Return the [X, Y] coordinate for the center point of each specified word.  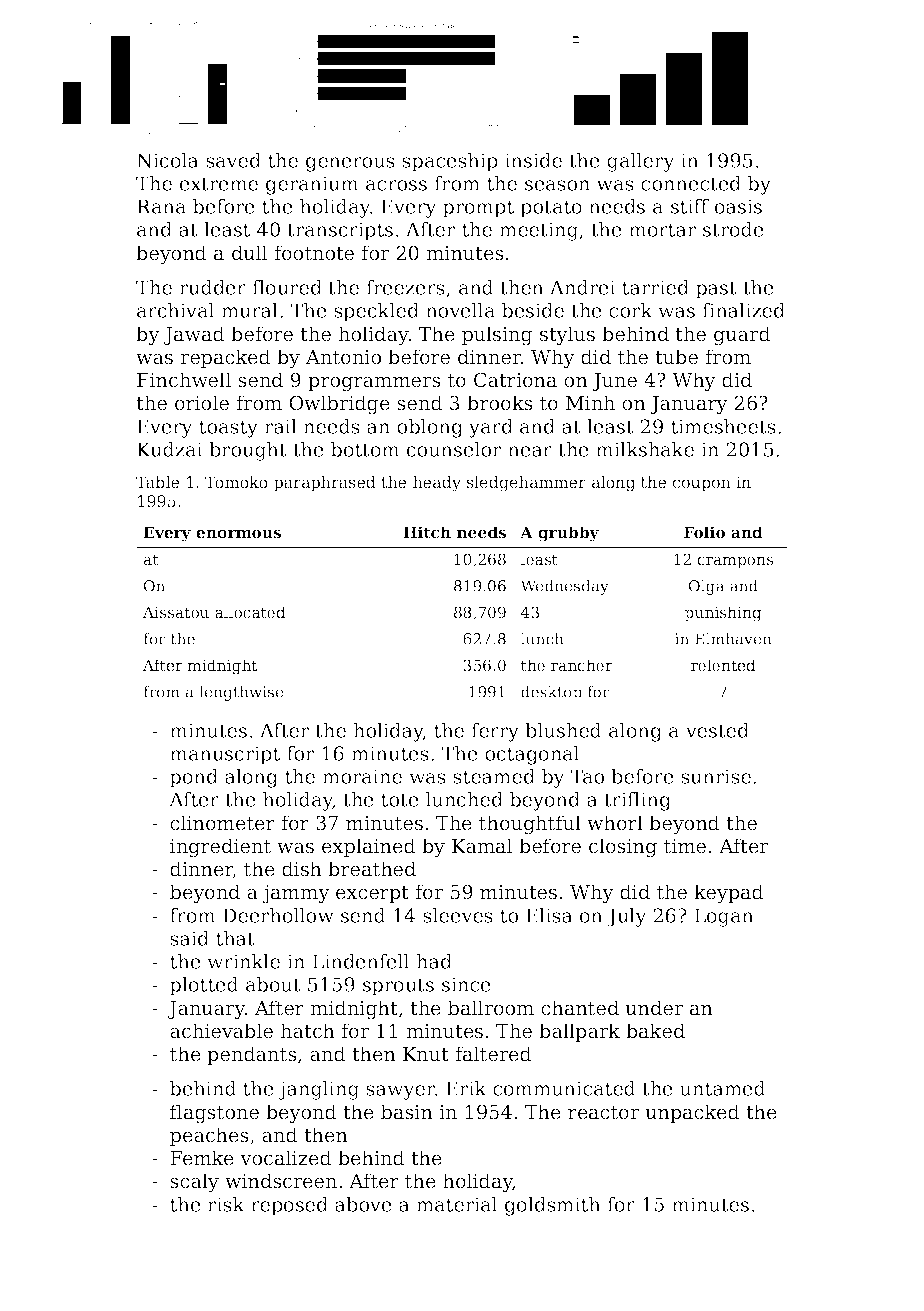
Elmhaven [733, 639]
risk [226, 1204]
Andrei [582, 287]
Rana [161, 206]
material [456, 1204]
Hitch [427, 532]
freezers [405, 287]
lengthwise [241, 693]
